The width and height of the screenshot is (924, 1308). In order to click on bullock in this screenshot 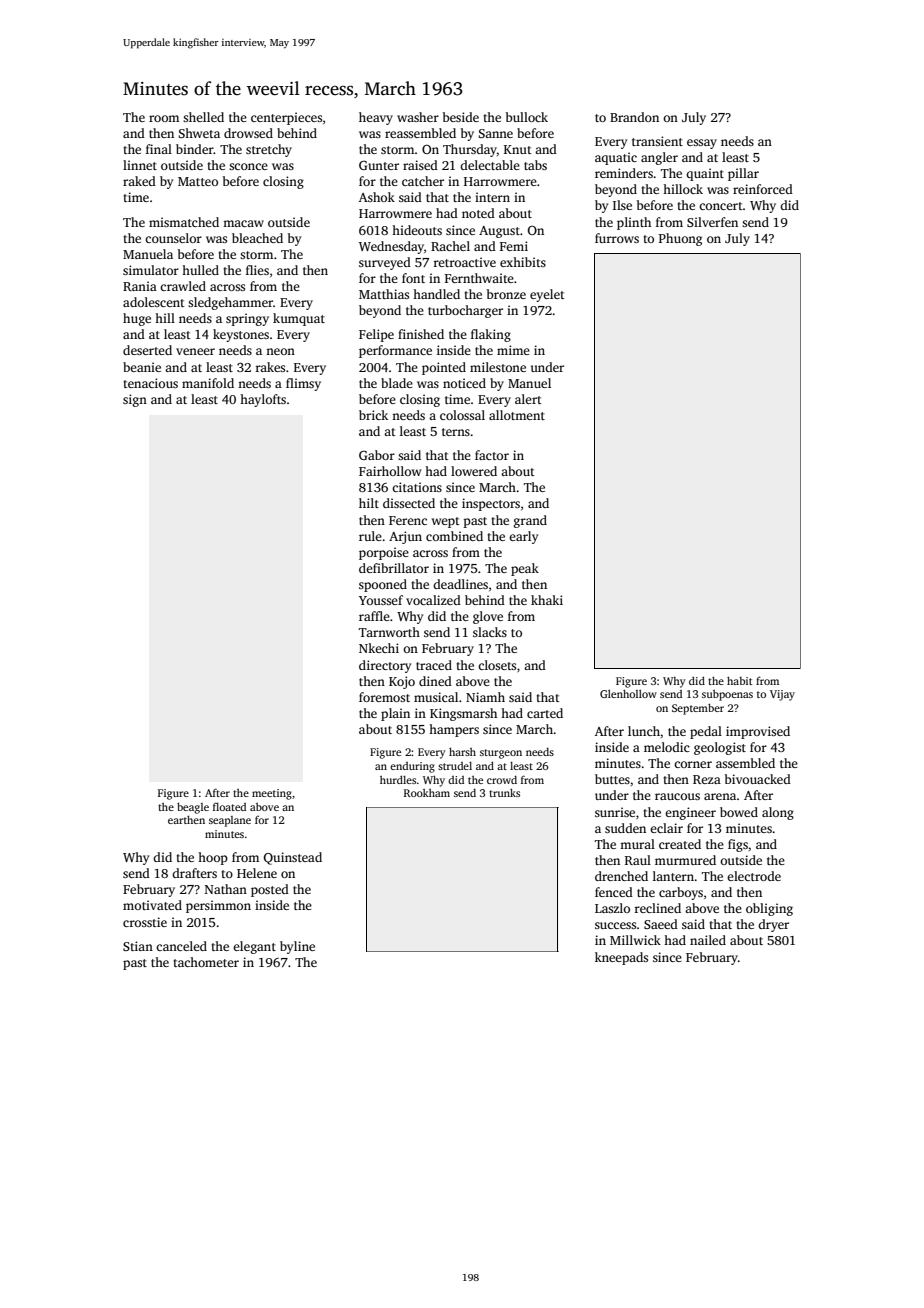, I will do `click(527, 117)`.
